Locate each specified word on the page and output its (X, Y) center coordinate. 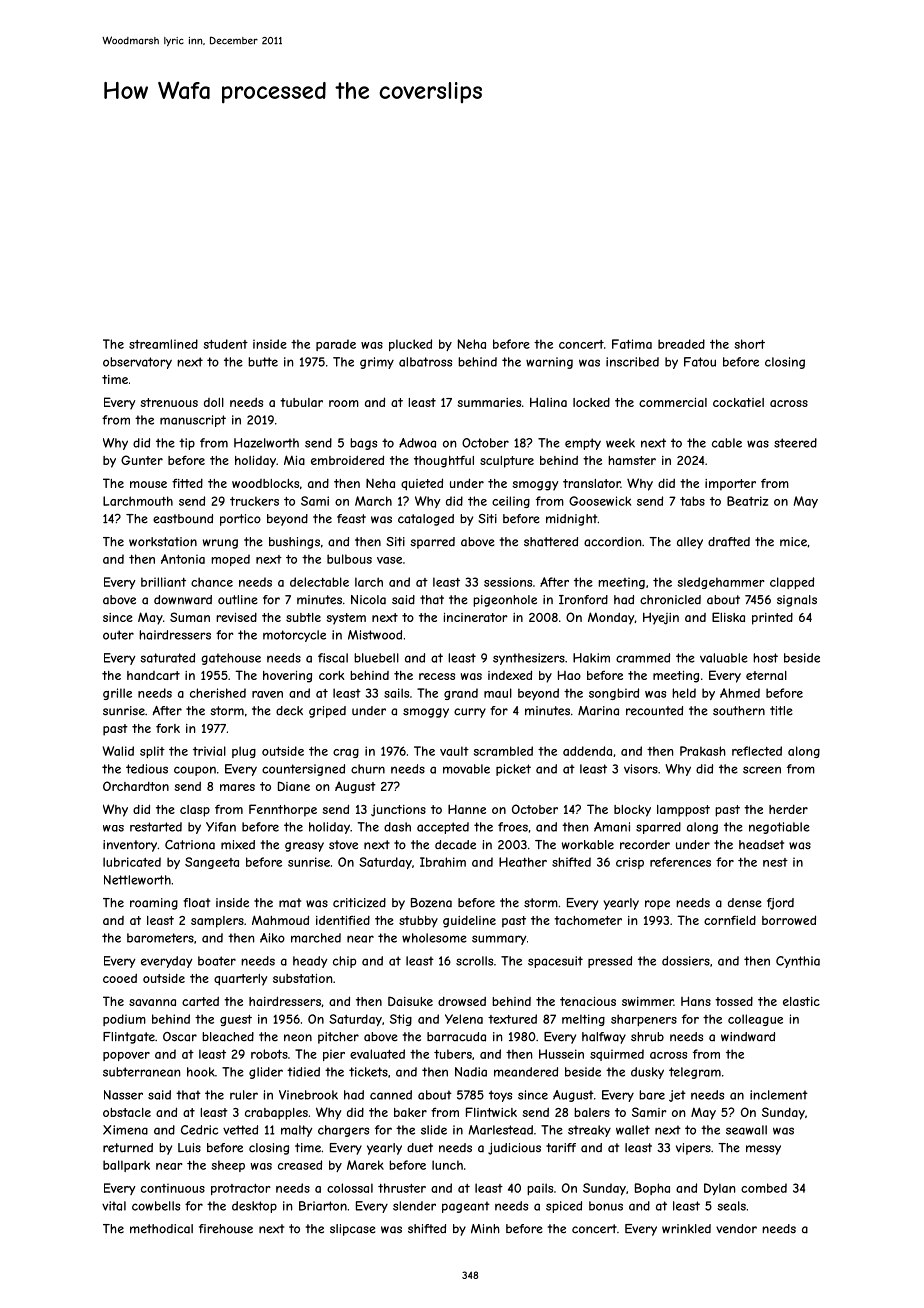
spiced (564, 1207)
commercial (673, 402)
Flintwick (491, 1112)
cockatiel (738, 402)
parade (336, 345)
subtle (303, 617)
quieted (422, 484)
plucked (410, 345)
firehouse (226, 1229)
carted (200, 1001)
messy (763, 1150)
